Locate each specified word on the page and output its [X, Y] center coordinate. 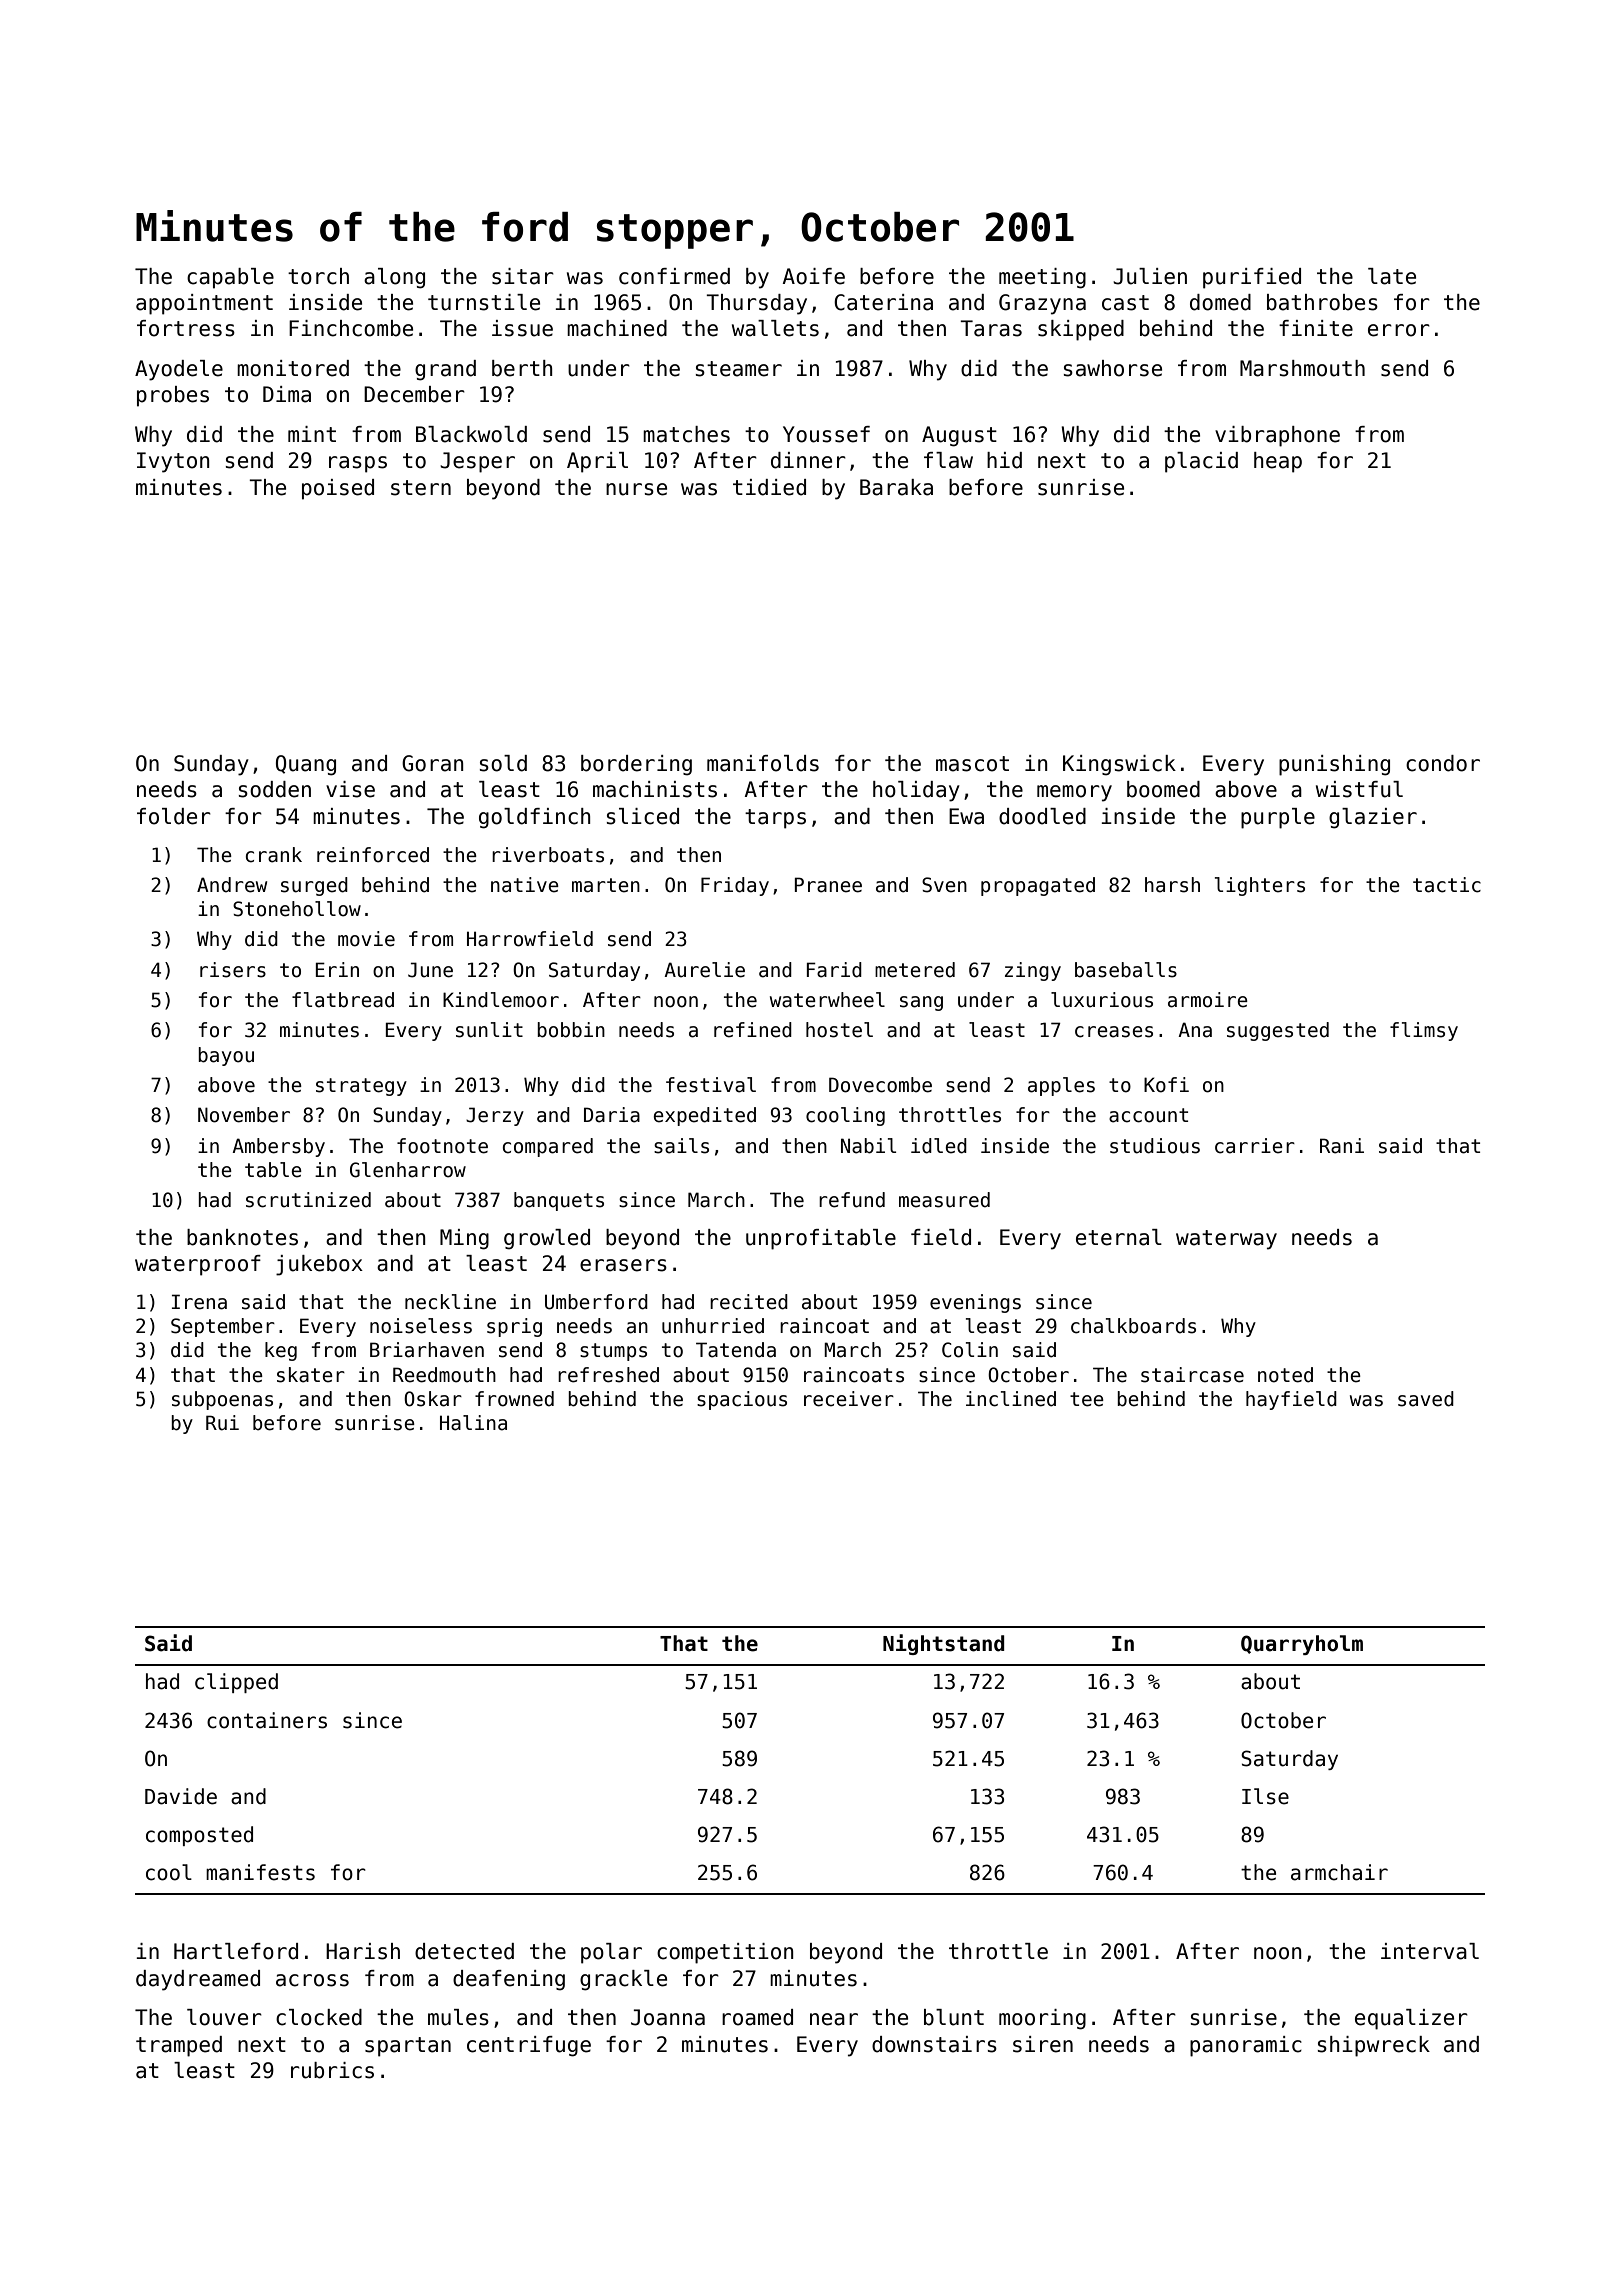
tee [1087, 1399]
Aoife [814, 276]
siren [1043, 2044]
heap [1278, 462]
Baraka [896, 487]
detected [464, 1951]
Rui [222, 1423]
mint [312, 434]
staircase [1192, 1375]
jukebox [319, 1265]
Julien [1150, 276]
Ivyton [173, 462]
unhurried [713, 1326]
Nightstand [944, 1644]
